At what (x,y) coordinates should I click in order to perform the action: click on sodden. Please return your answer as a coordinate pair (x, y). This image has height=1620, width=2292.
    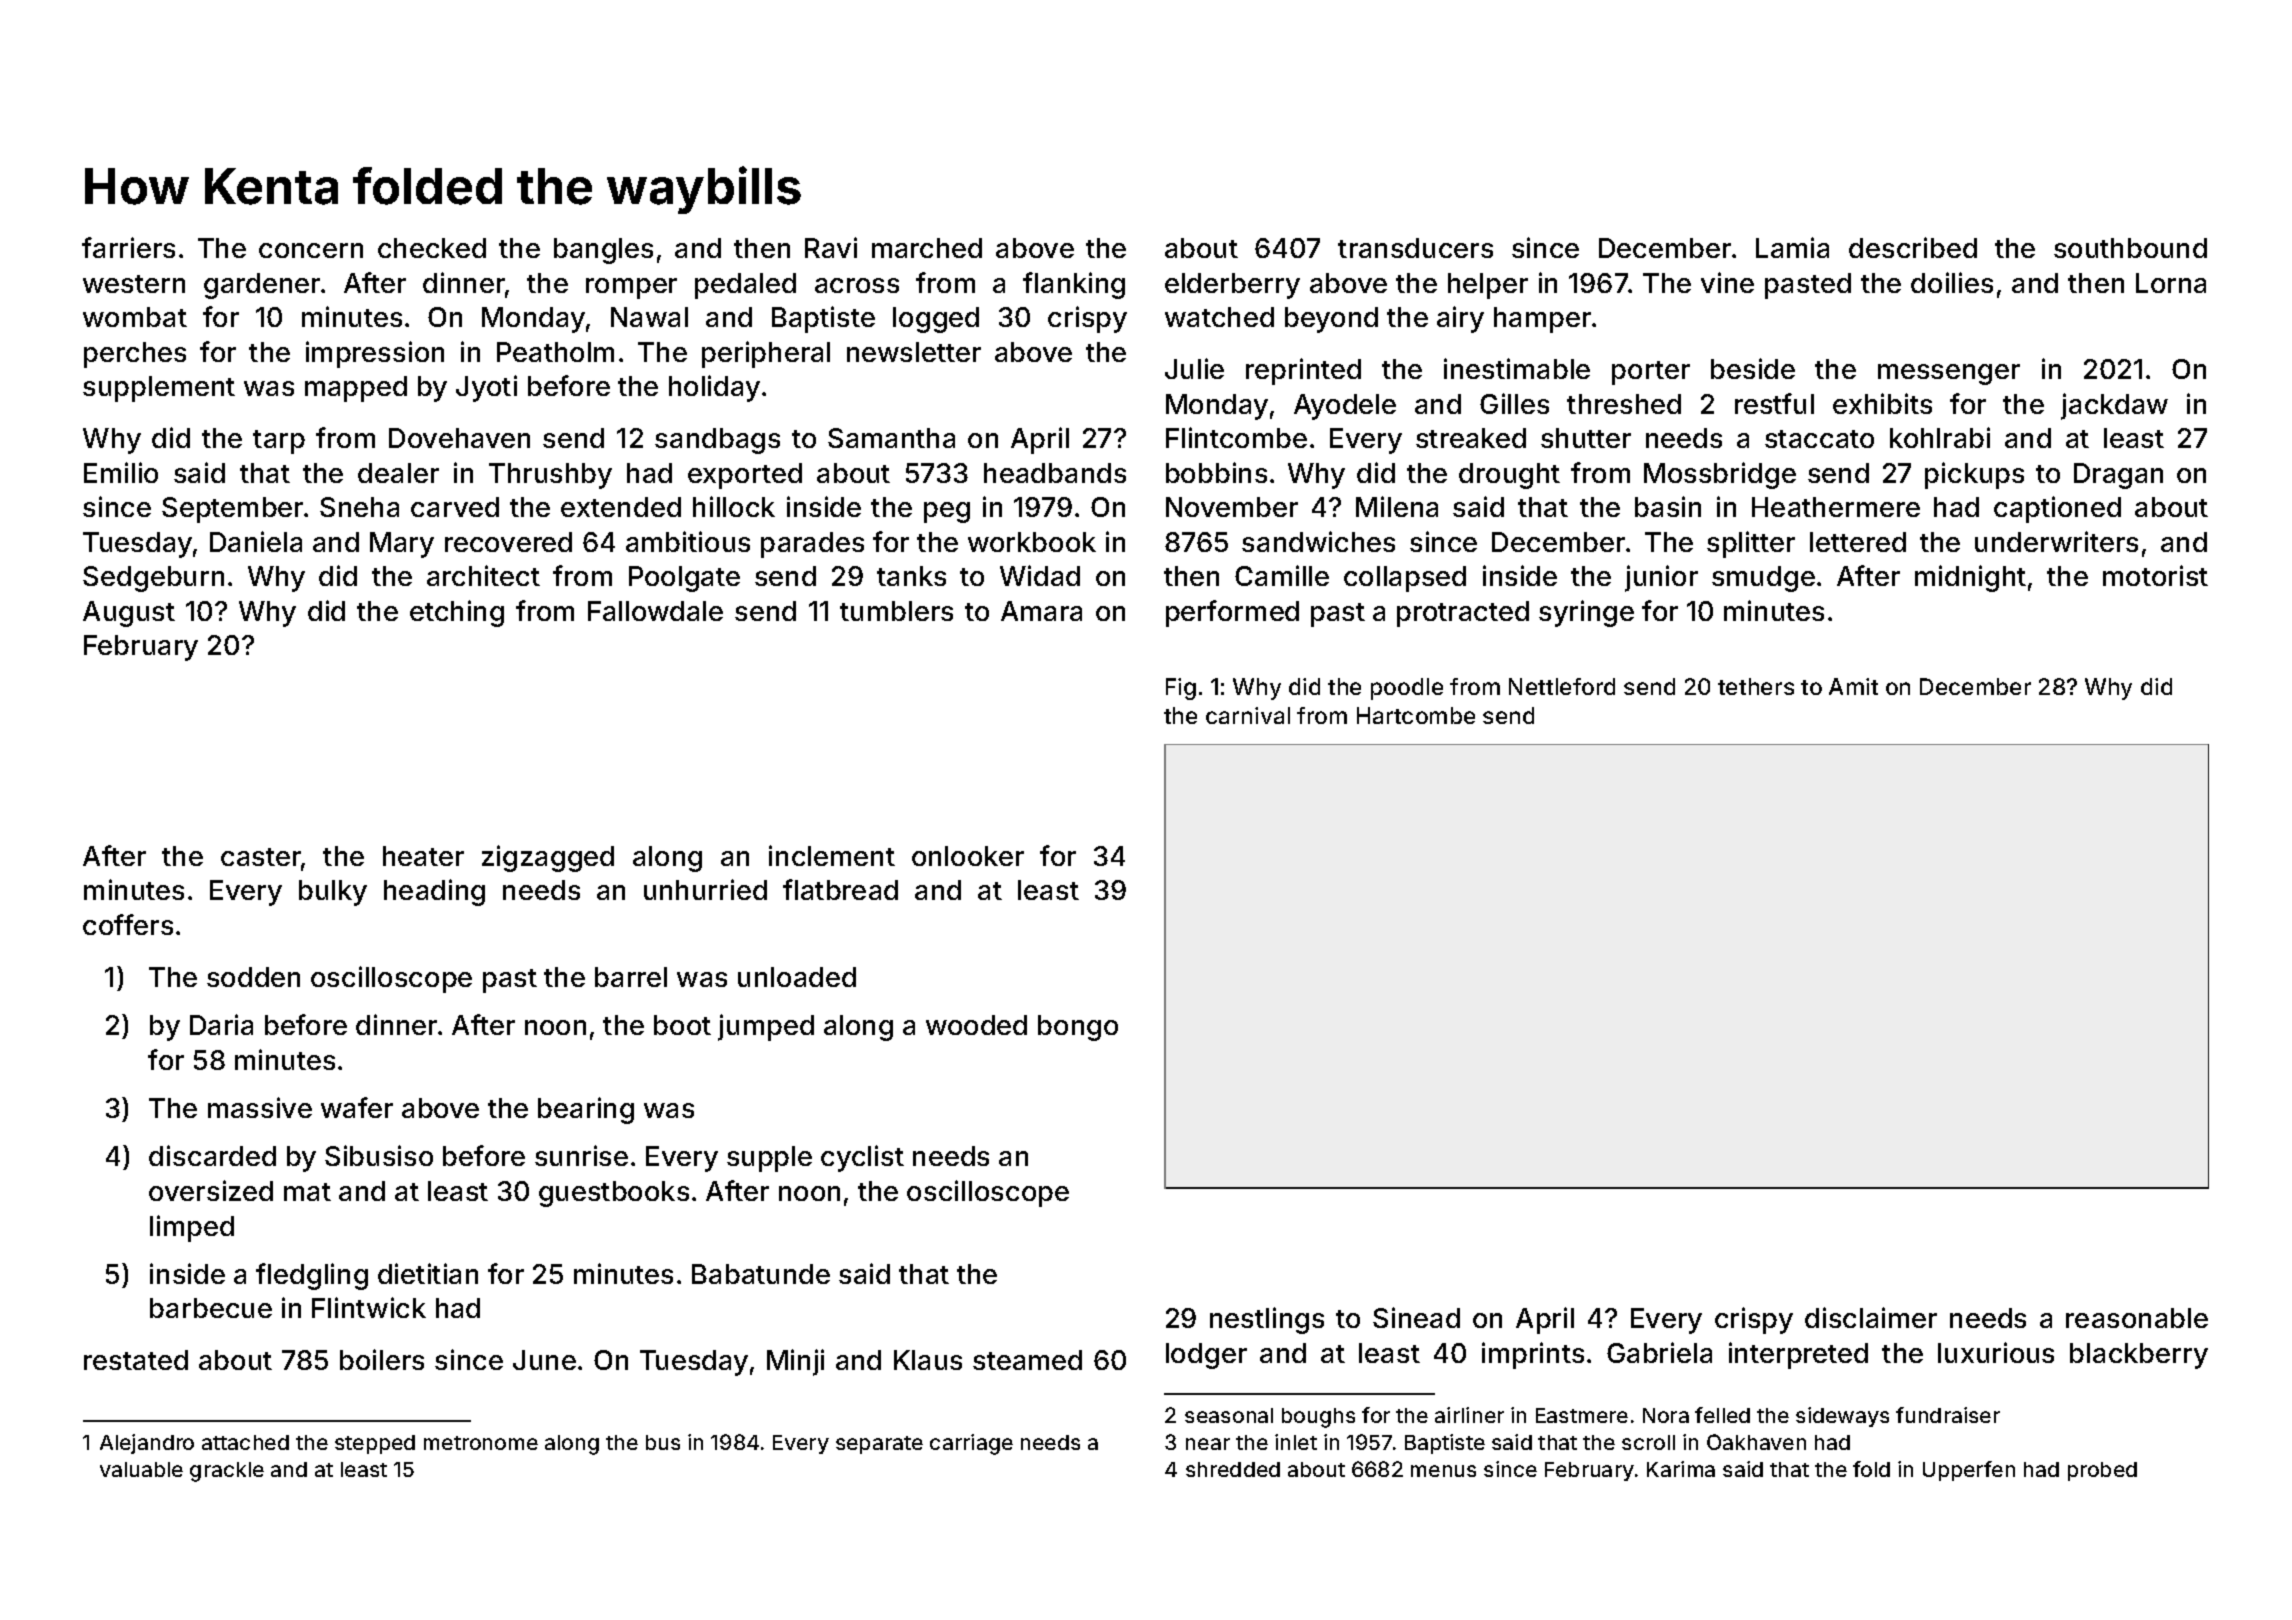
    Looking at the image, I should click on (253, 977).
